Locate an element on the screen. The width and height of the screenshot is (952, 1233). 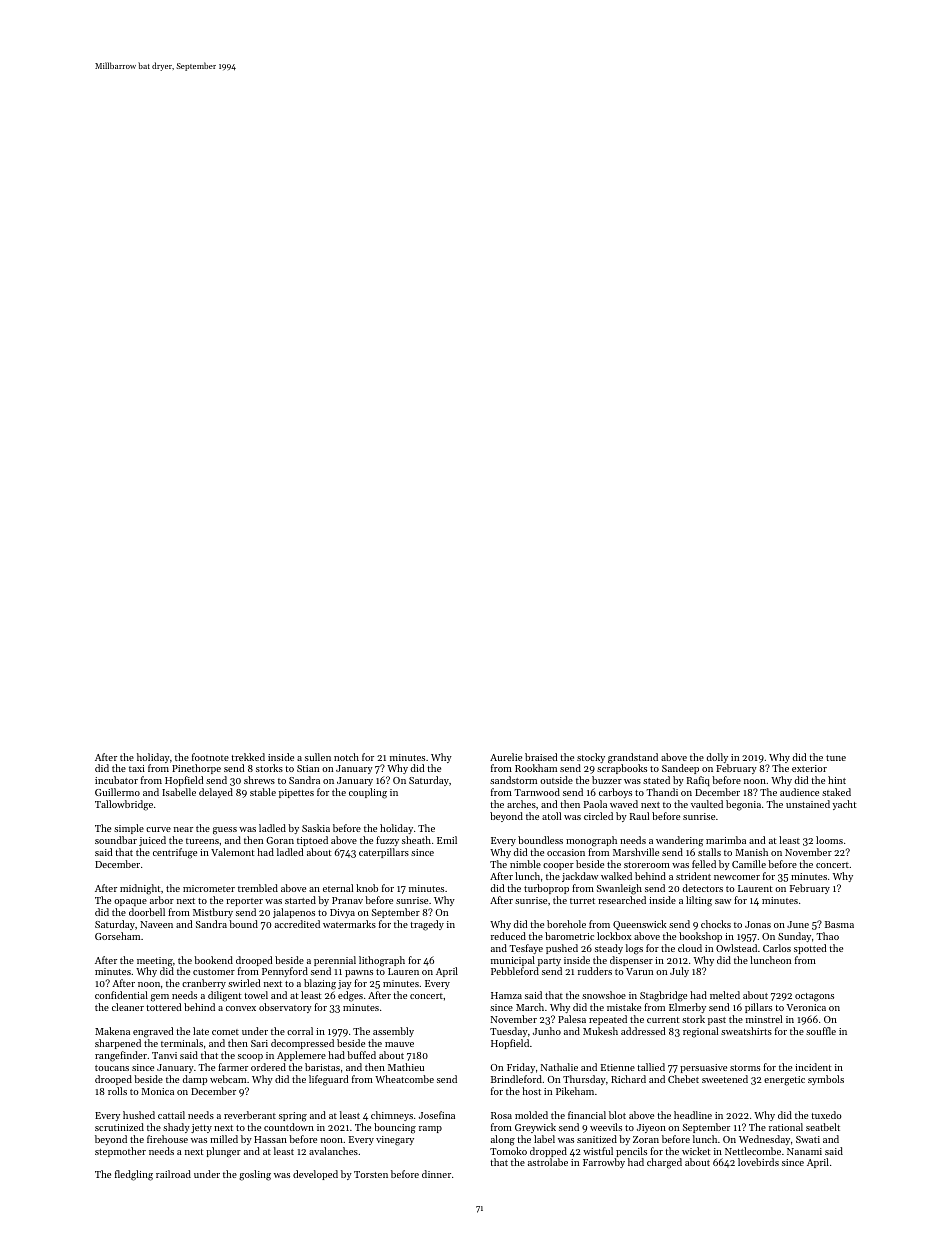
Aurelie is located at coordinates (506, 757).
